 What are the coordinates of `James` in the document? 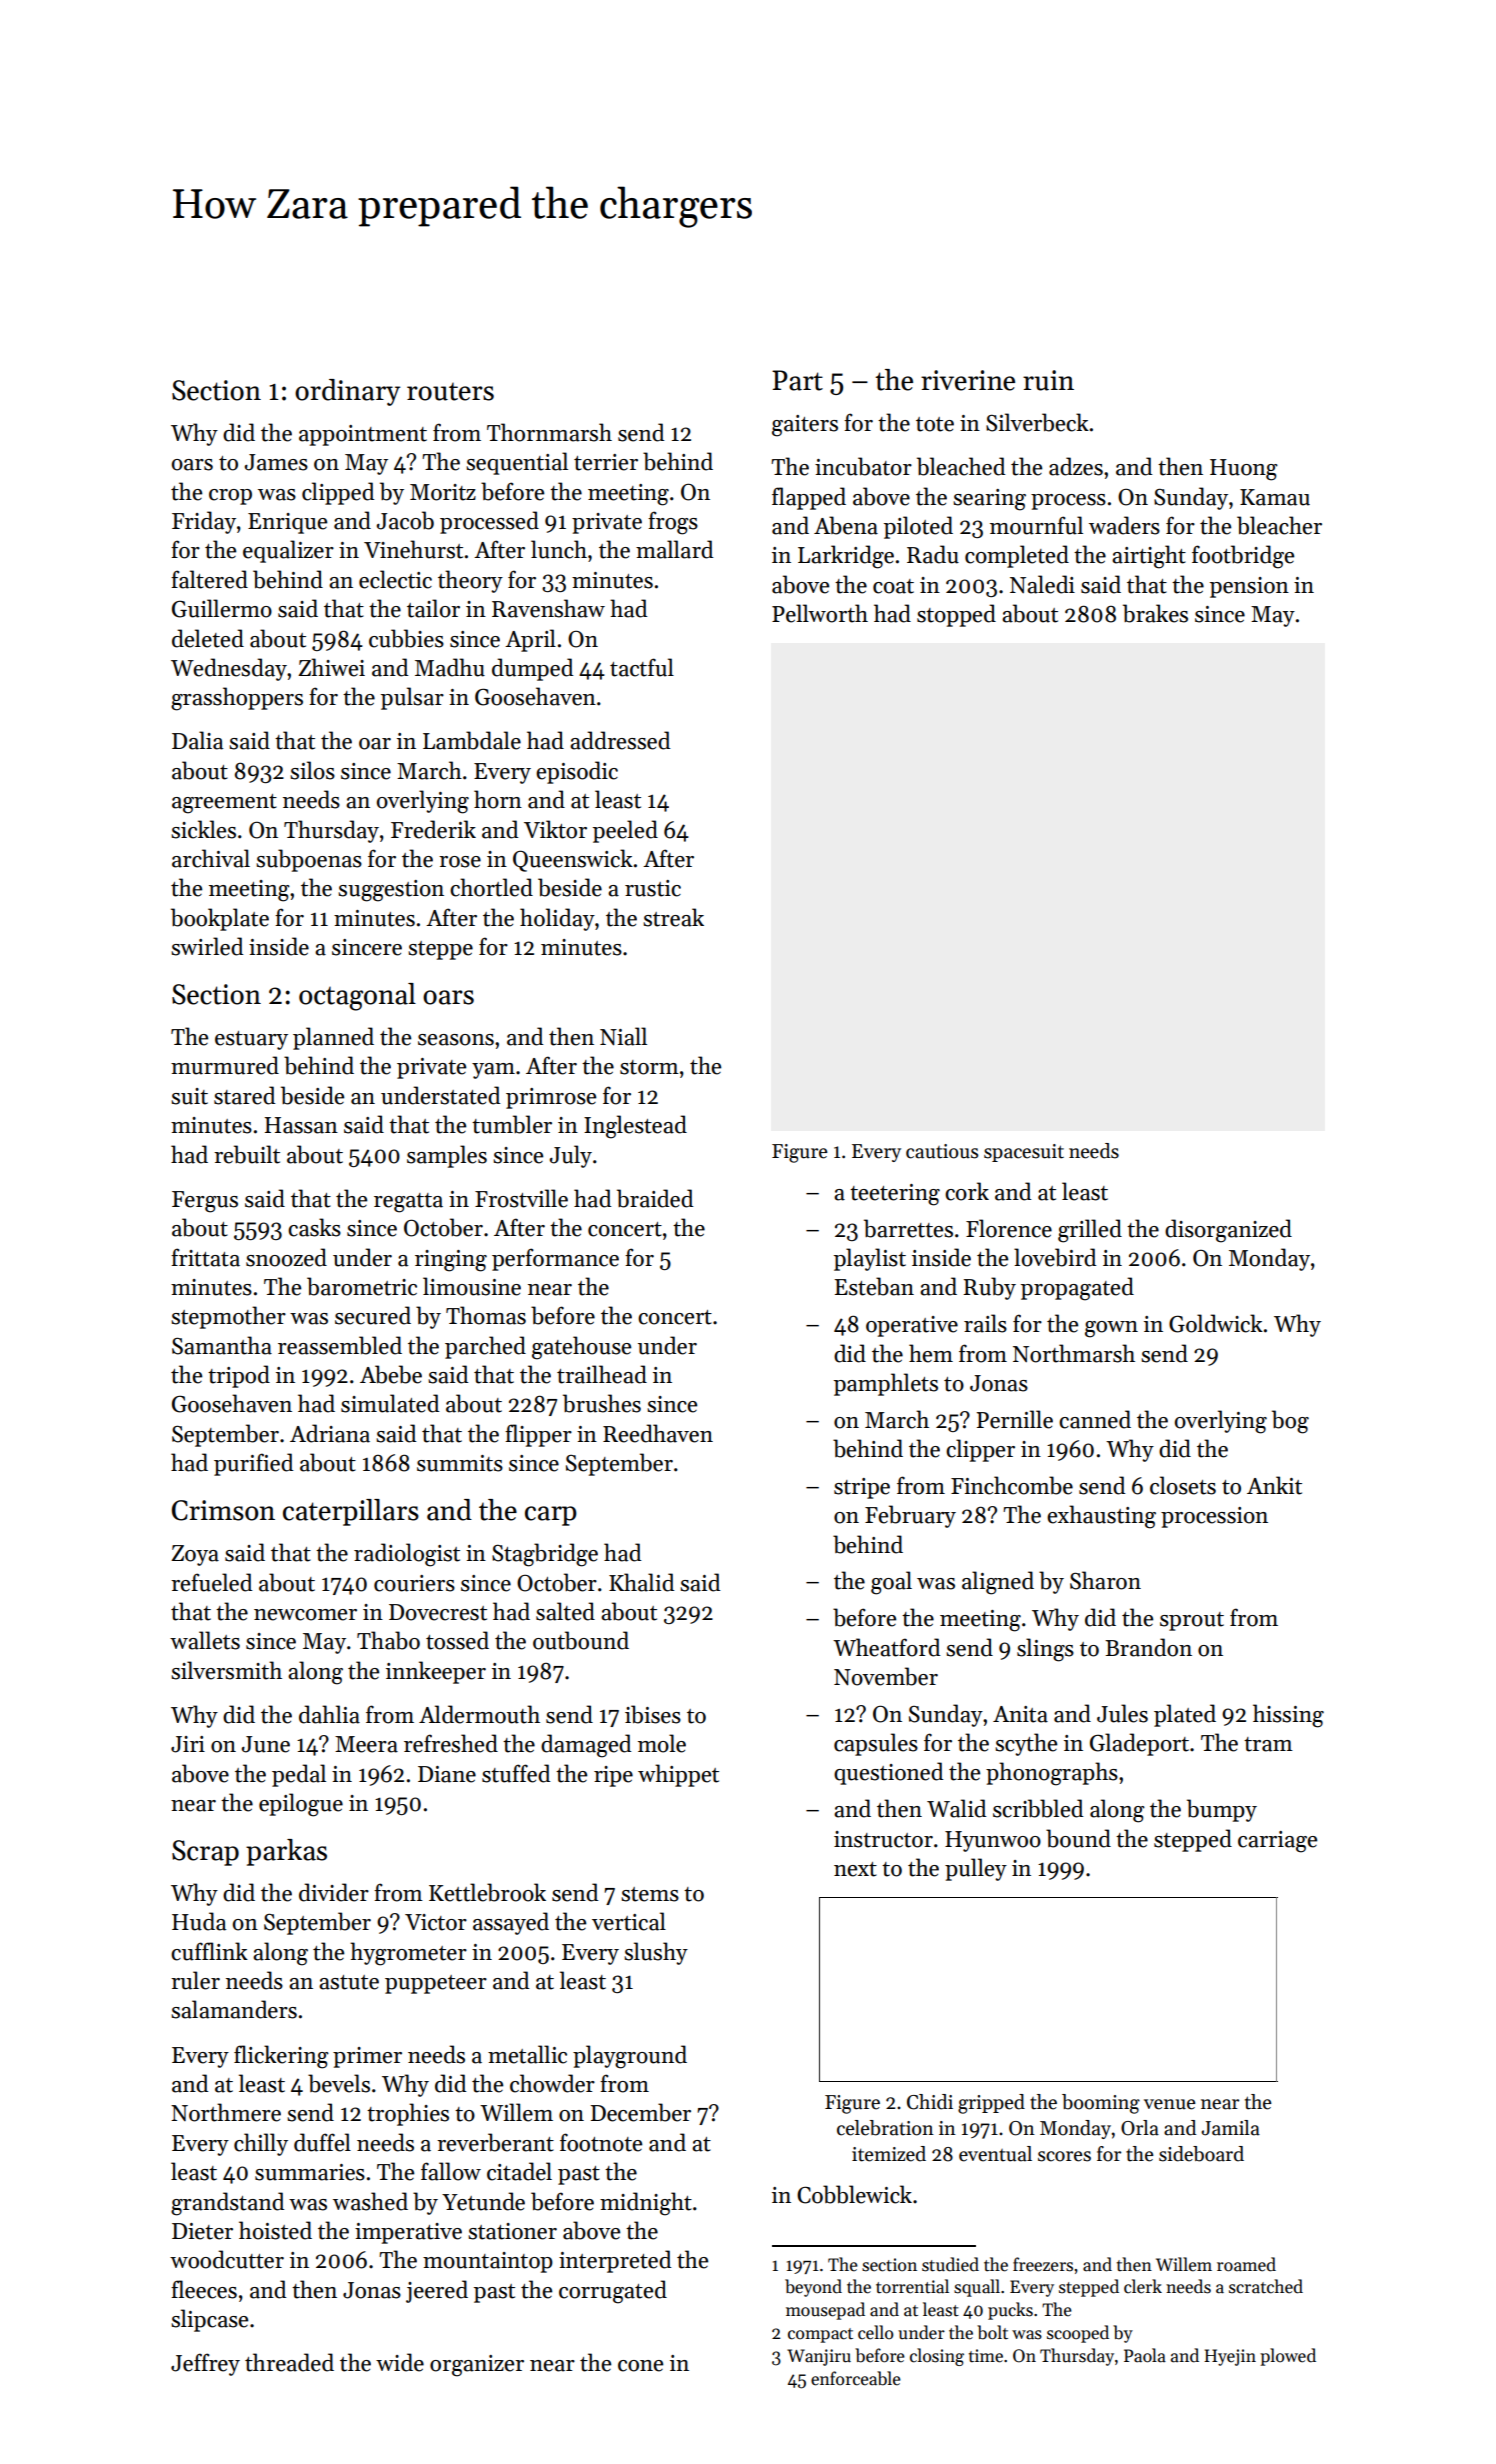 It's located at (276, 462).
